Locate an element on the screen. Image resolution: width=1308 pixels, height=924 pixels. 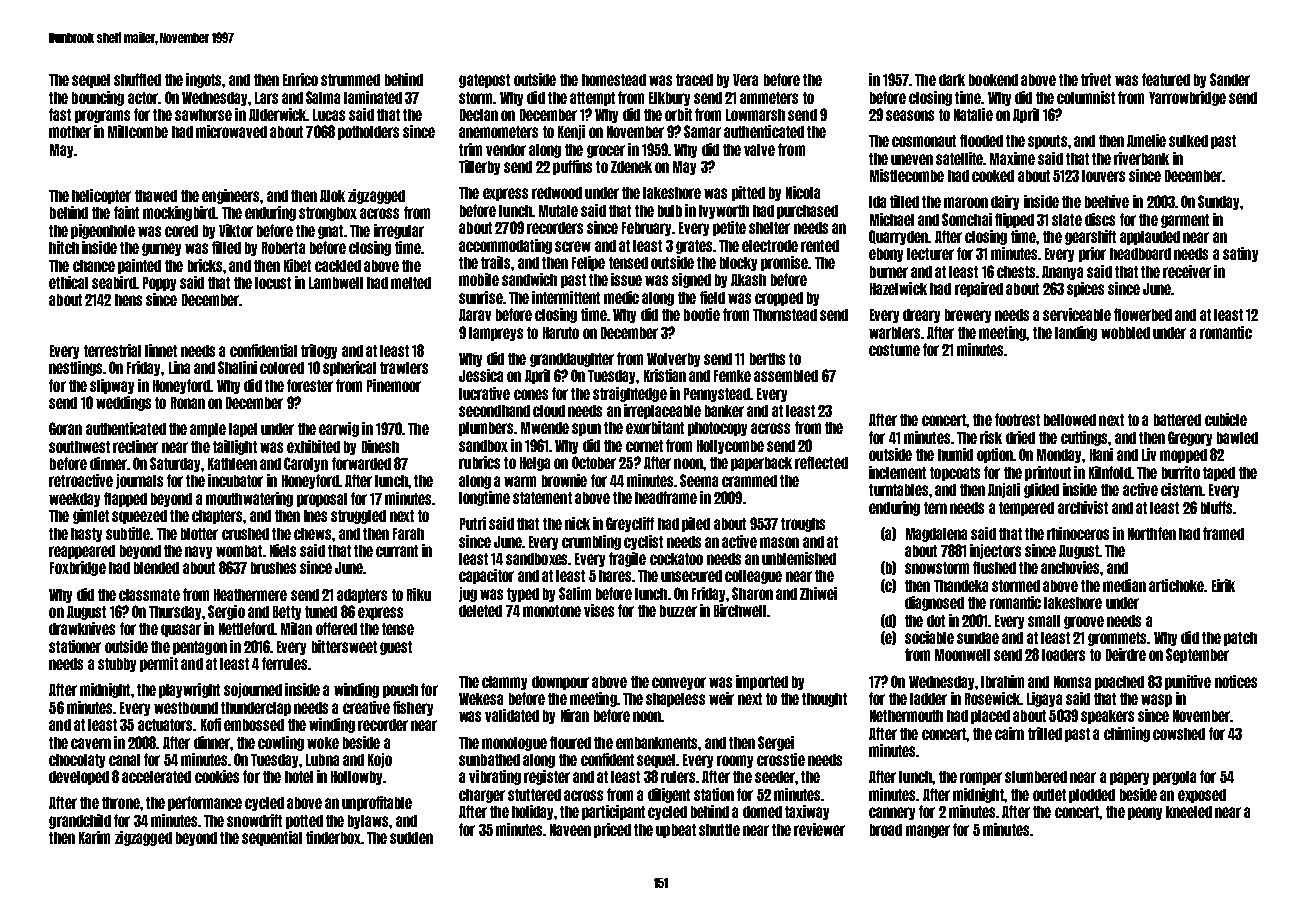
performance is located at coordinates (205, 803).
